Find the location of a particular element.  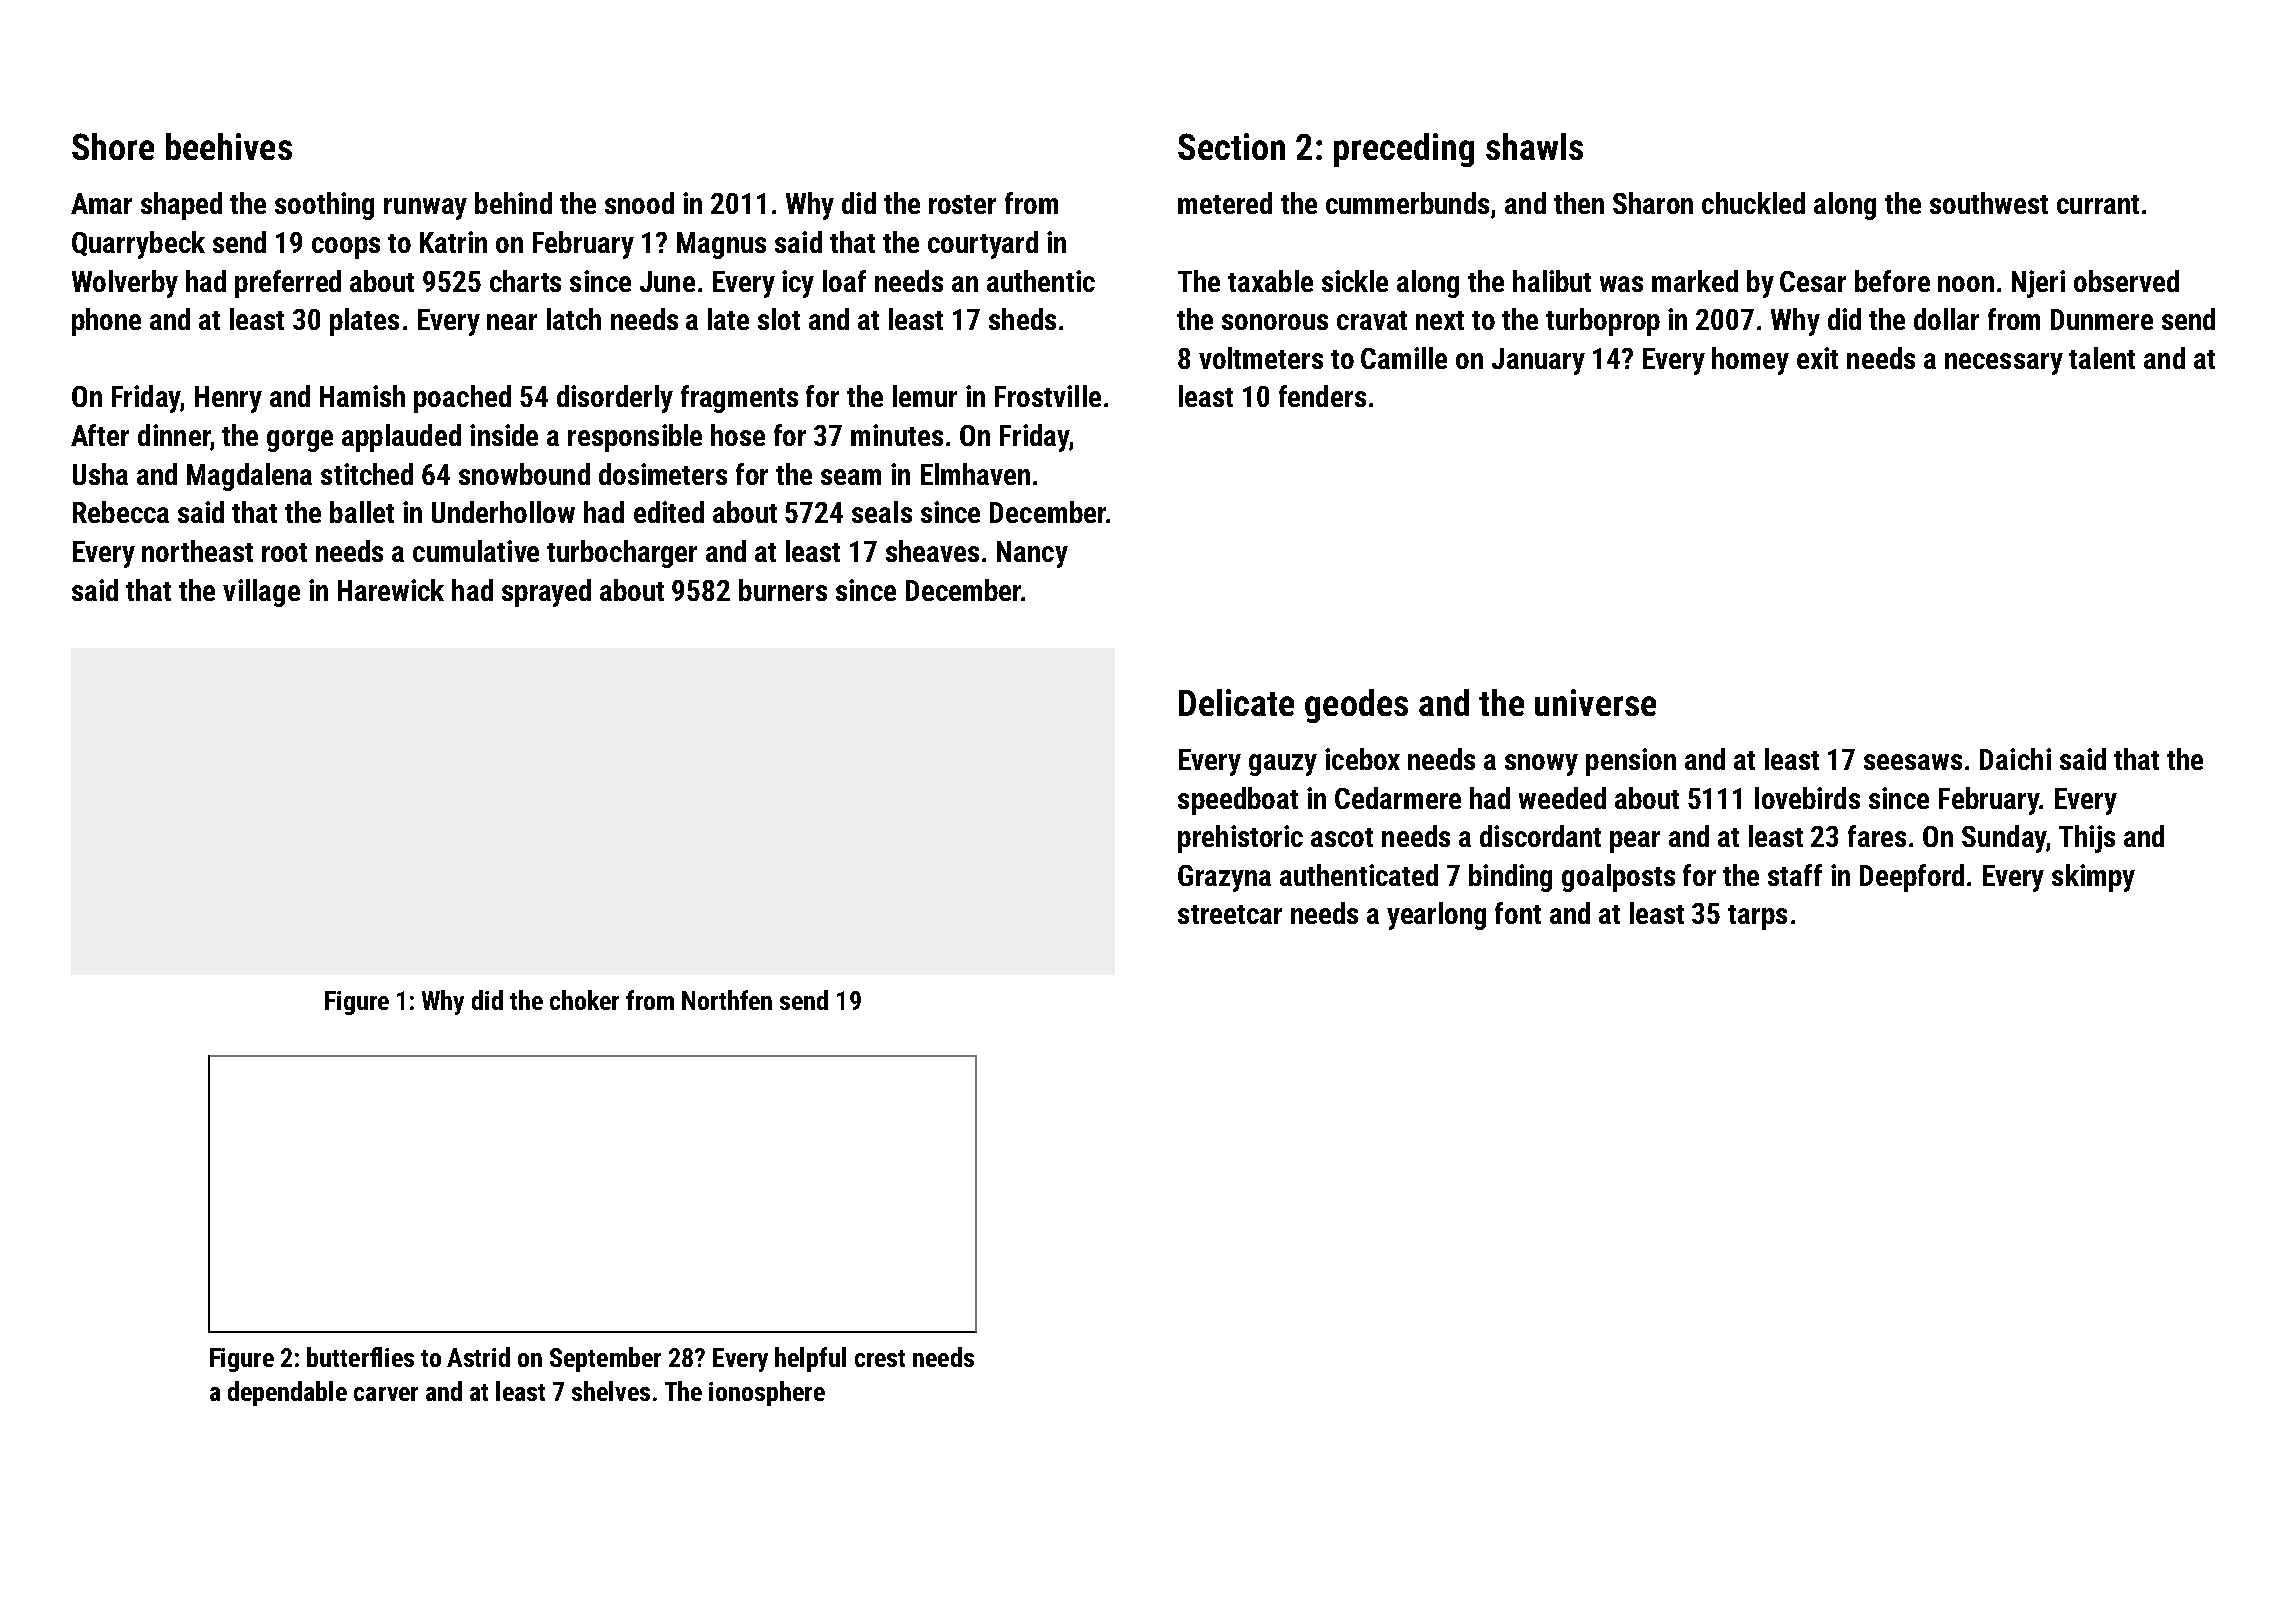

necessary is located at coordinates (2004, 364).
